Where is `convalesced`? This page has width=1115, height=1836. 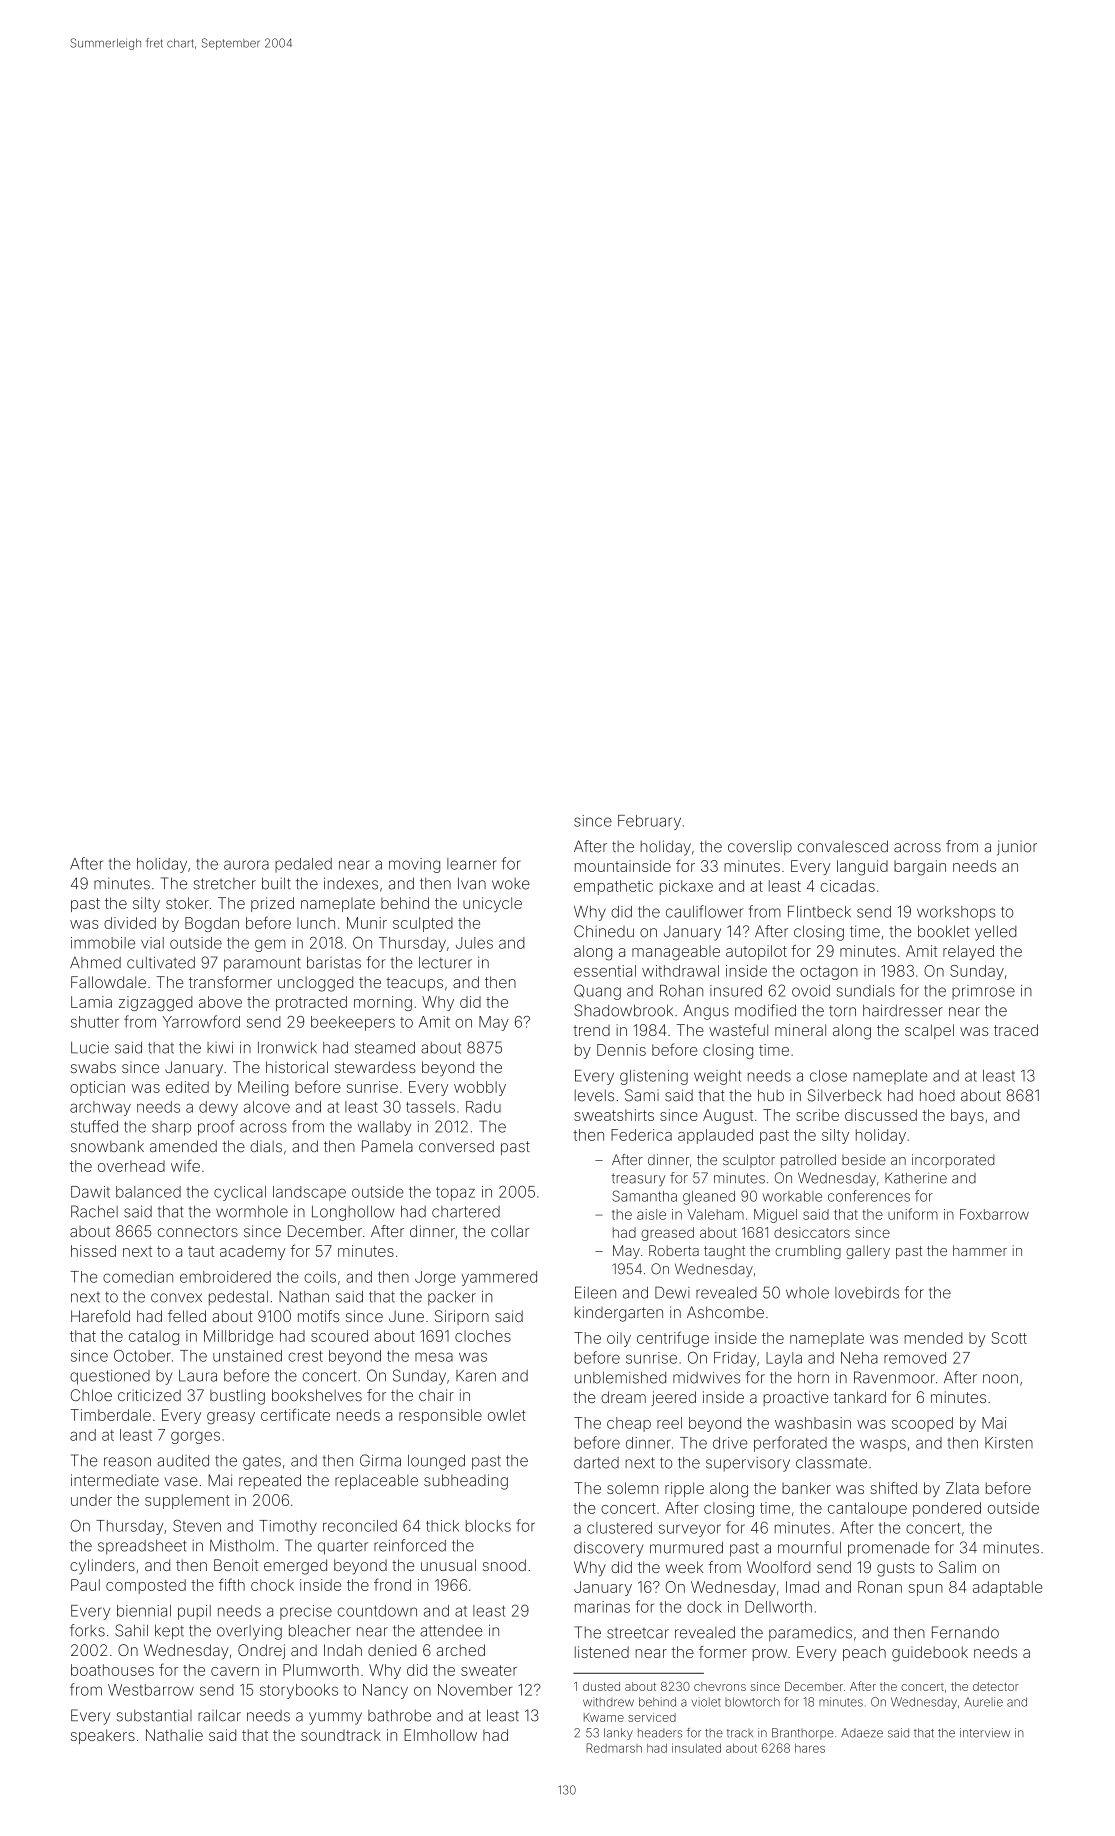 convalesced is located at coordinates (843, 846).
